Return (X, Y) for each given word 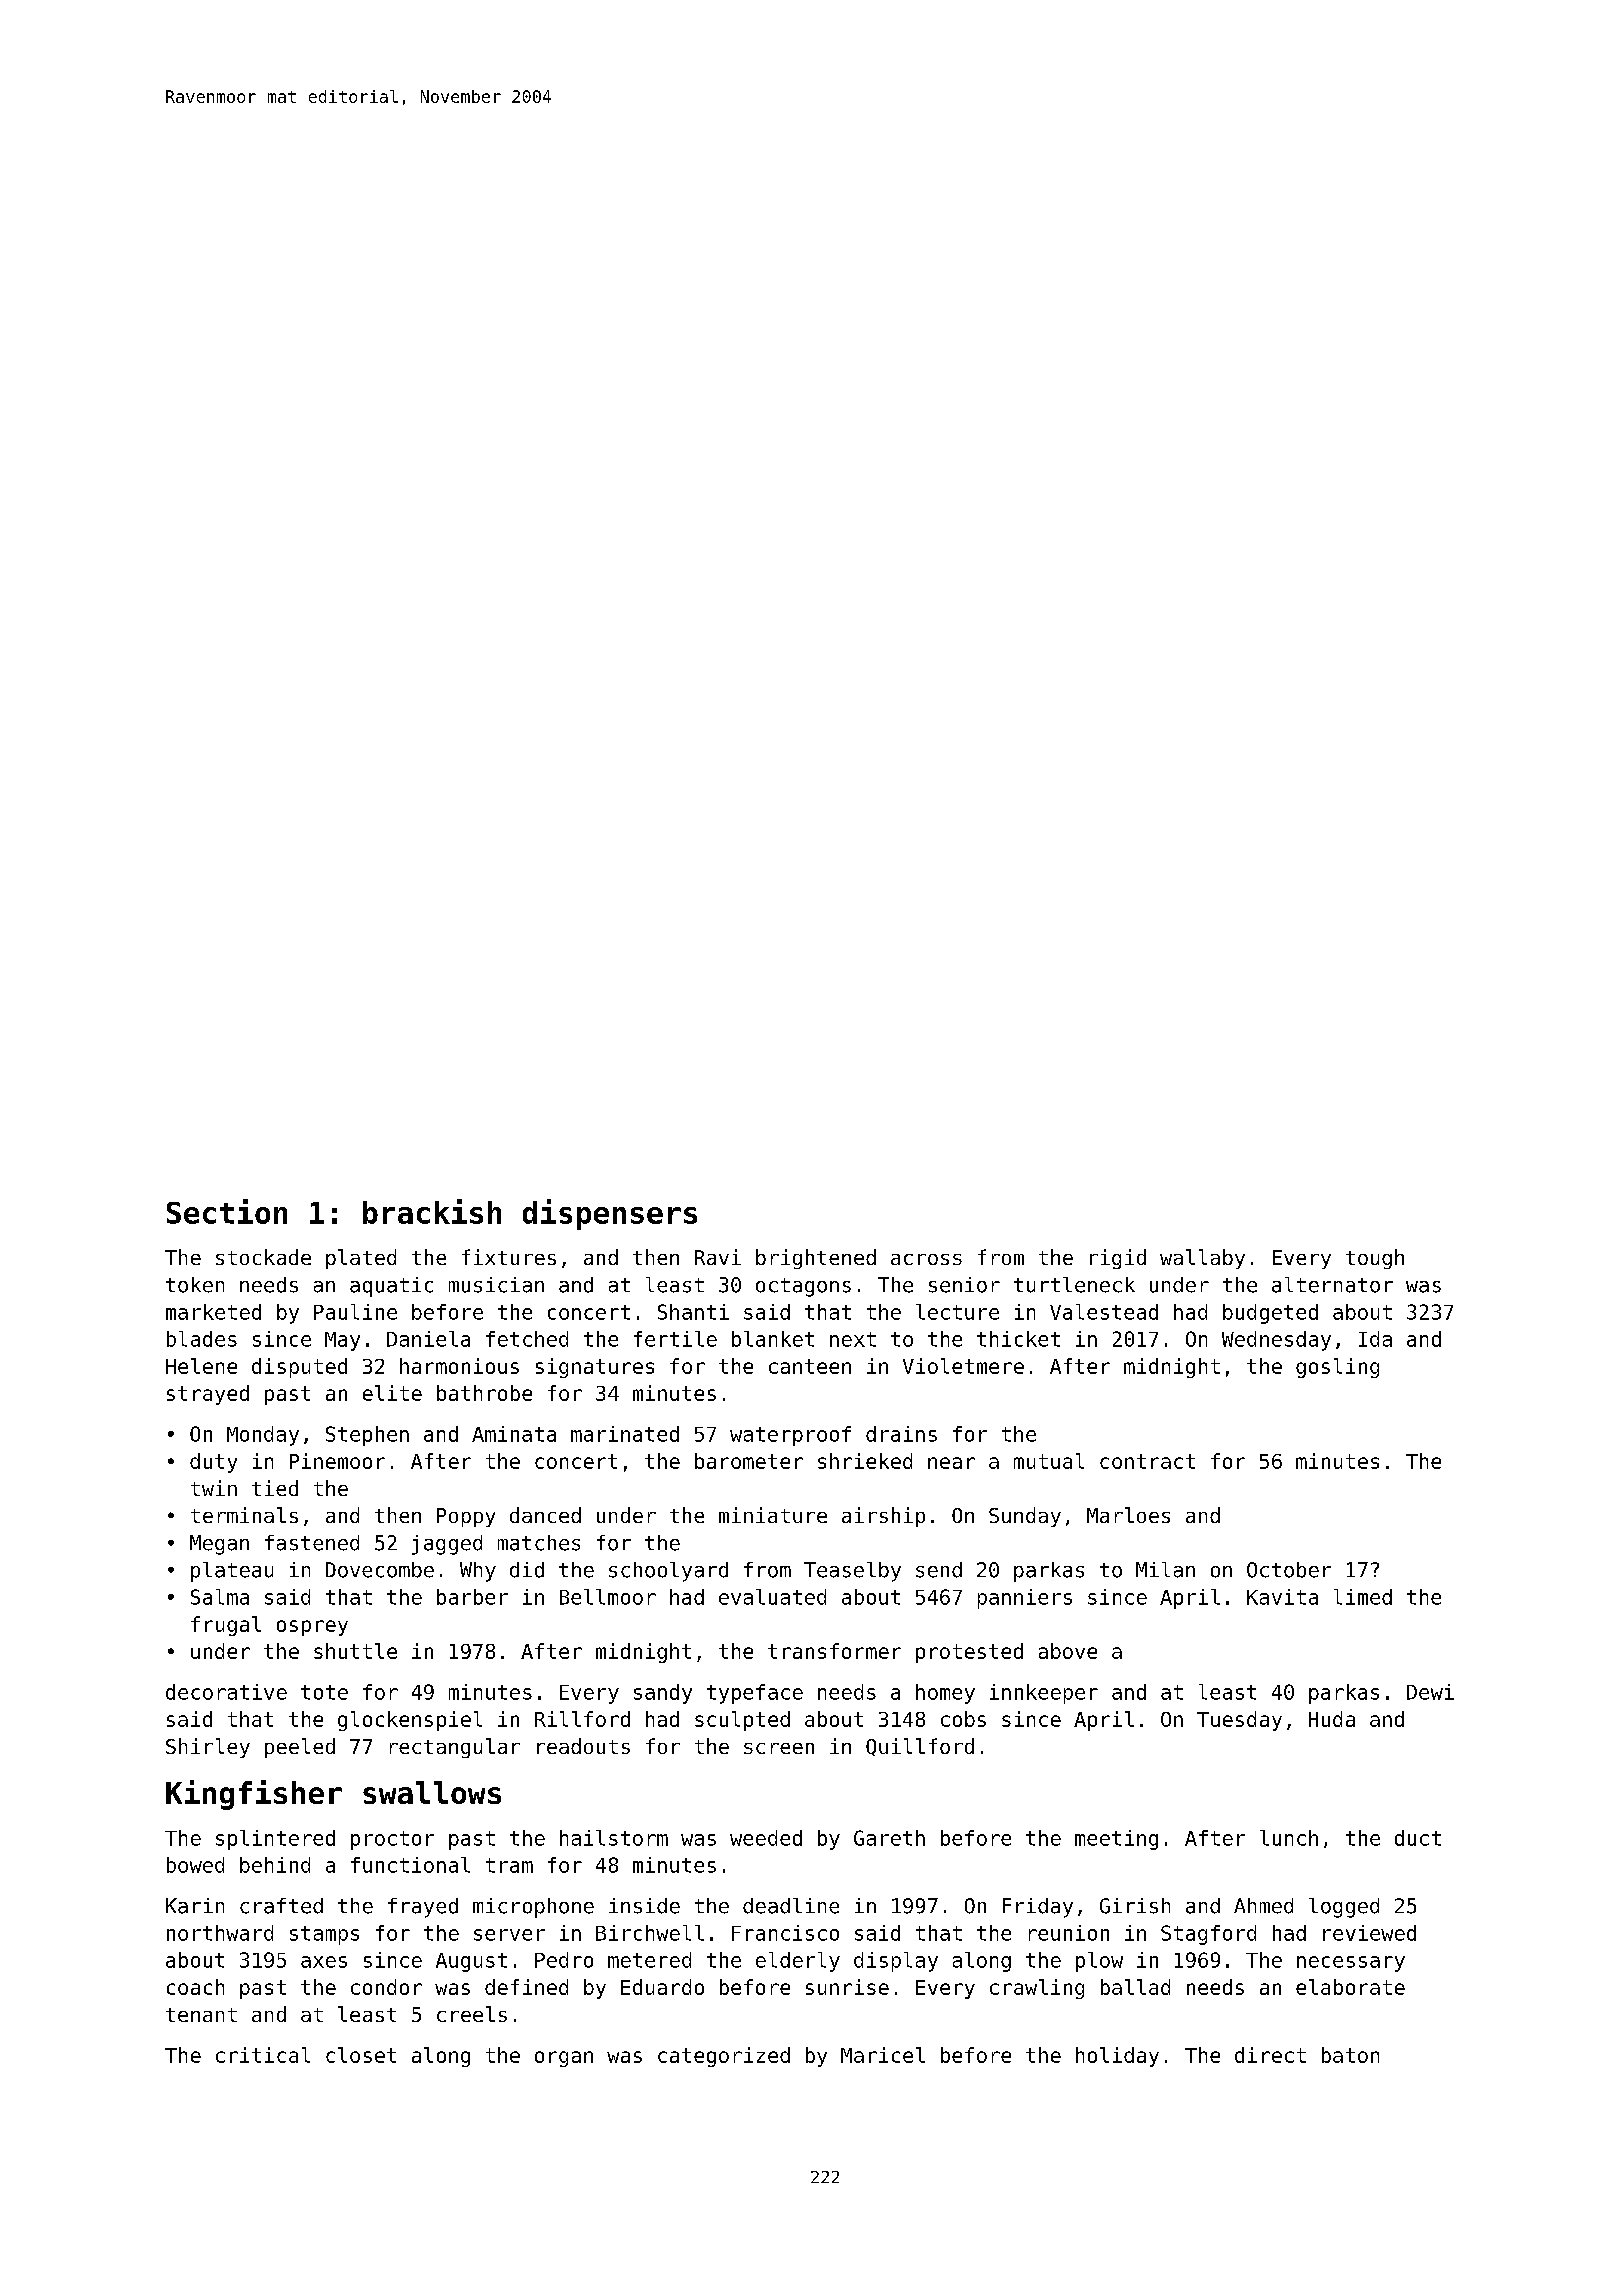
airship (883, 1517)
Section (227, 1211)
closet (361, 2055)
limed (1363, 1597)
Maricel (883, 2055)
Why (478, 1572)
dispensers (610, 1214)
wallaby (1202, 1259)
